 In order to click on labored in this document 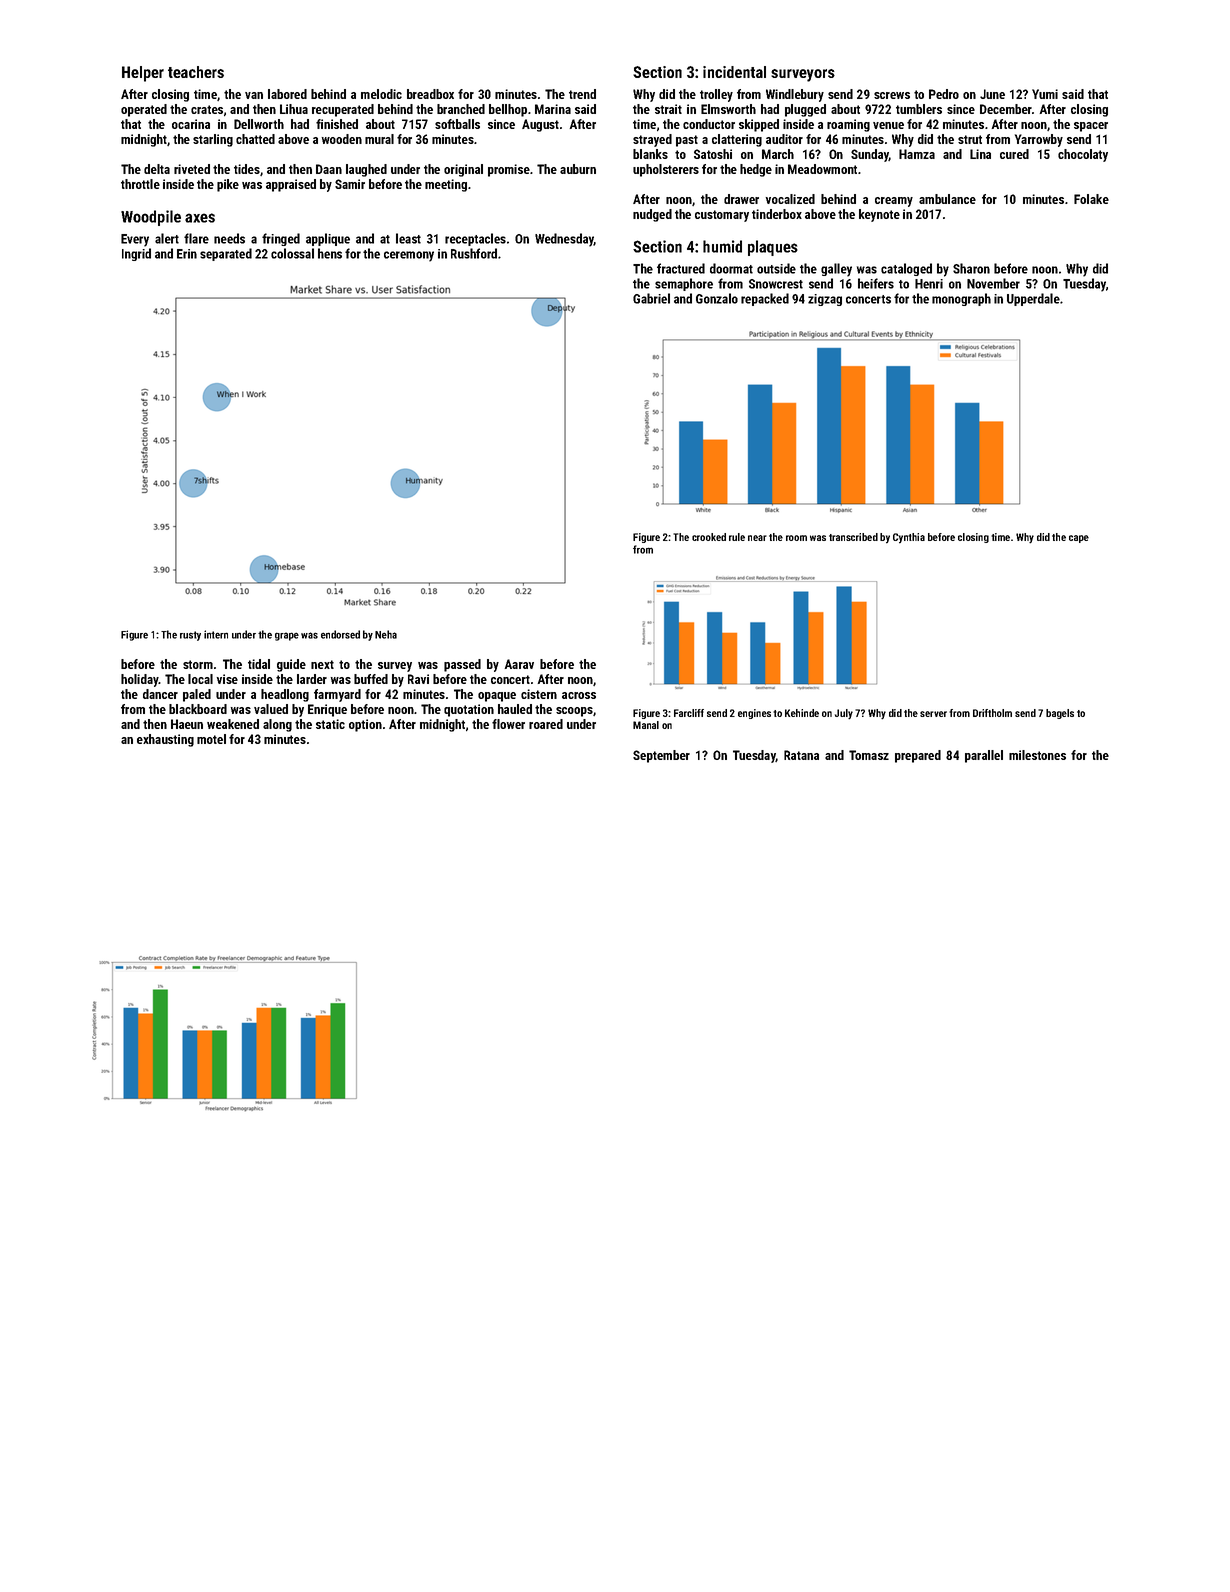, I will do `click(287, 94)`.
